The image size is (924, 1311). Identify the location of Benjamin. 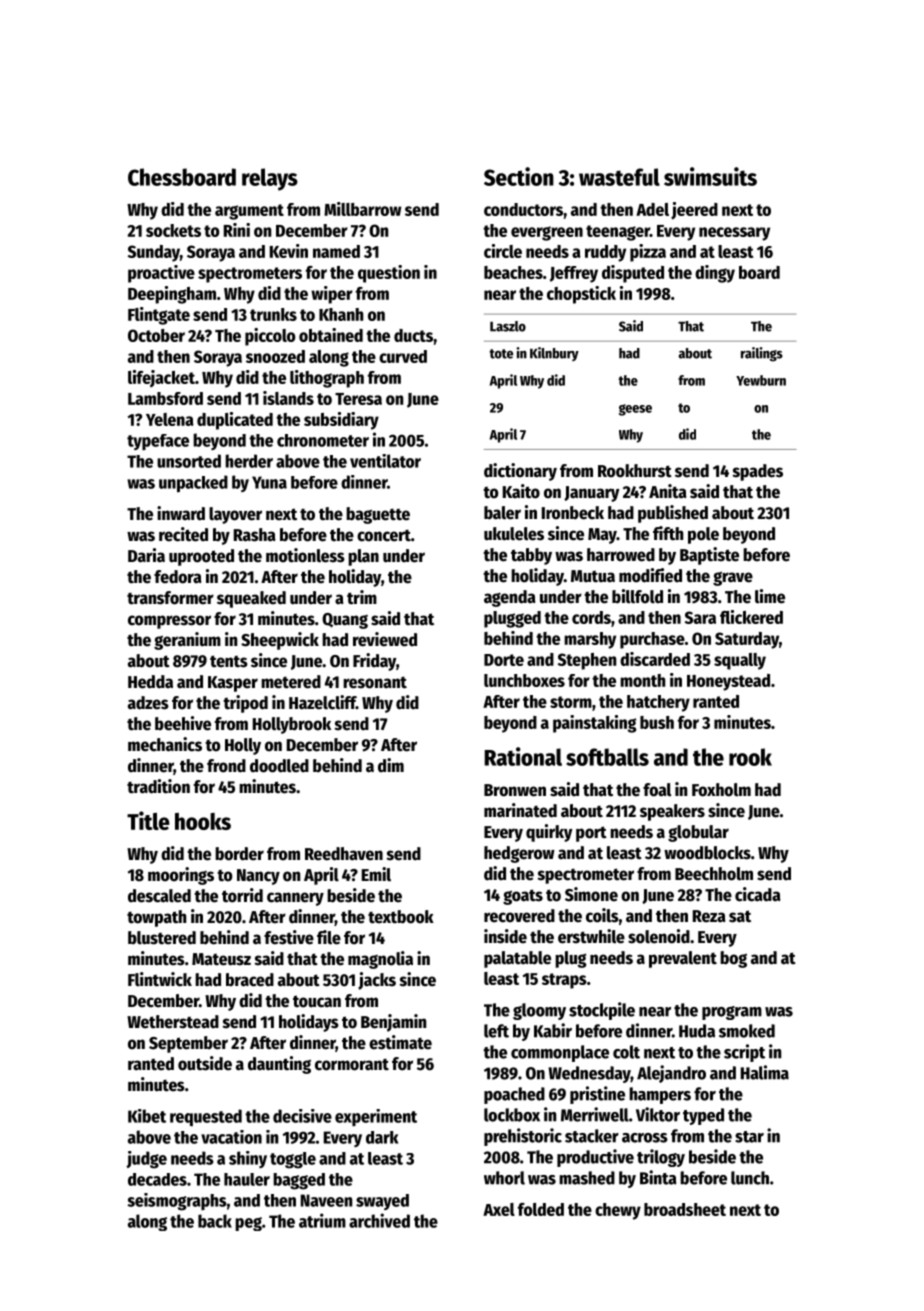
(393, 1023).
